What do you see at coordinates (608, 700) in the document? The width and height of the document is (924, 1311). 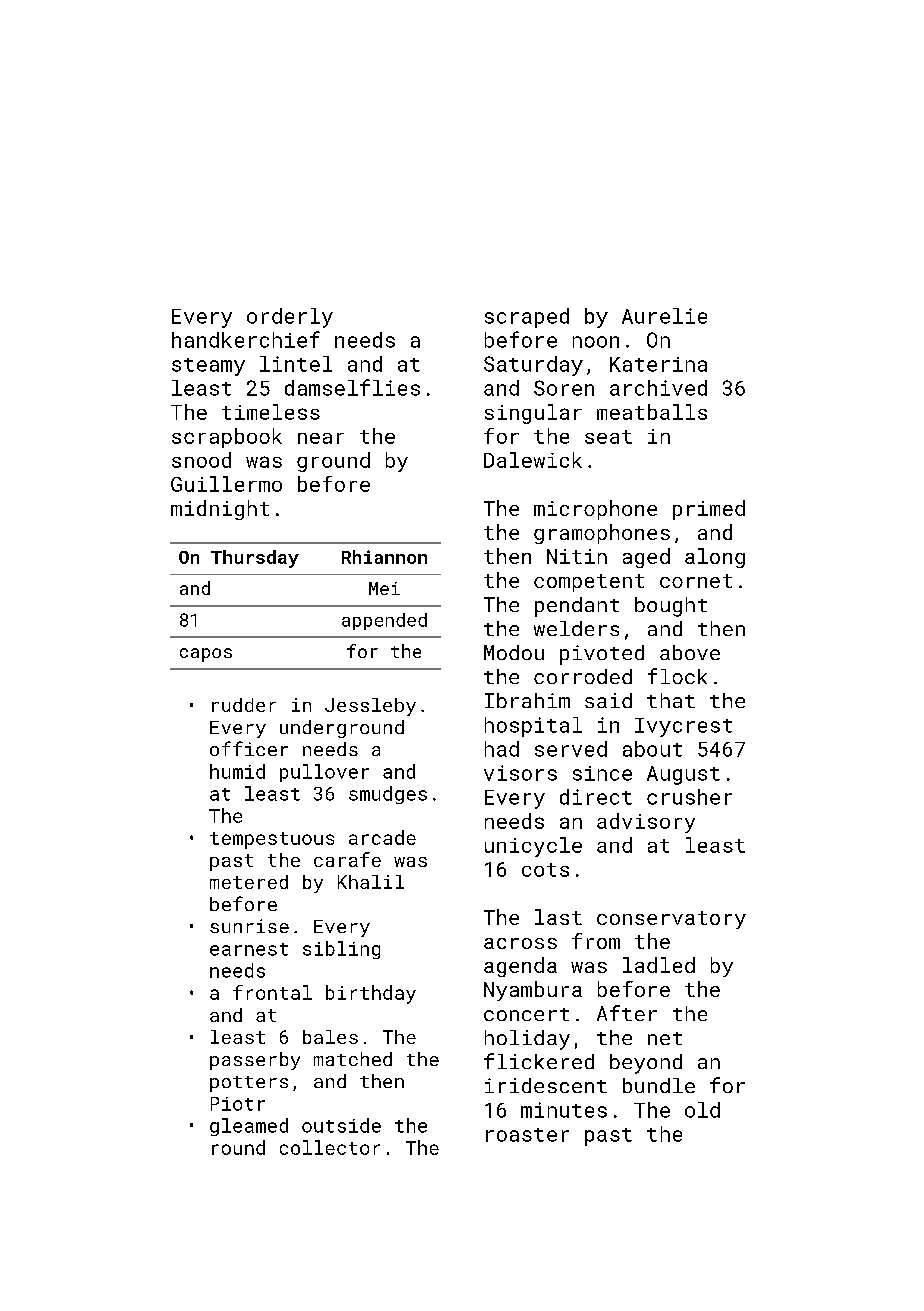 I see `said` at bounding box center [608, 700].
